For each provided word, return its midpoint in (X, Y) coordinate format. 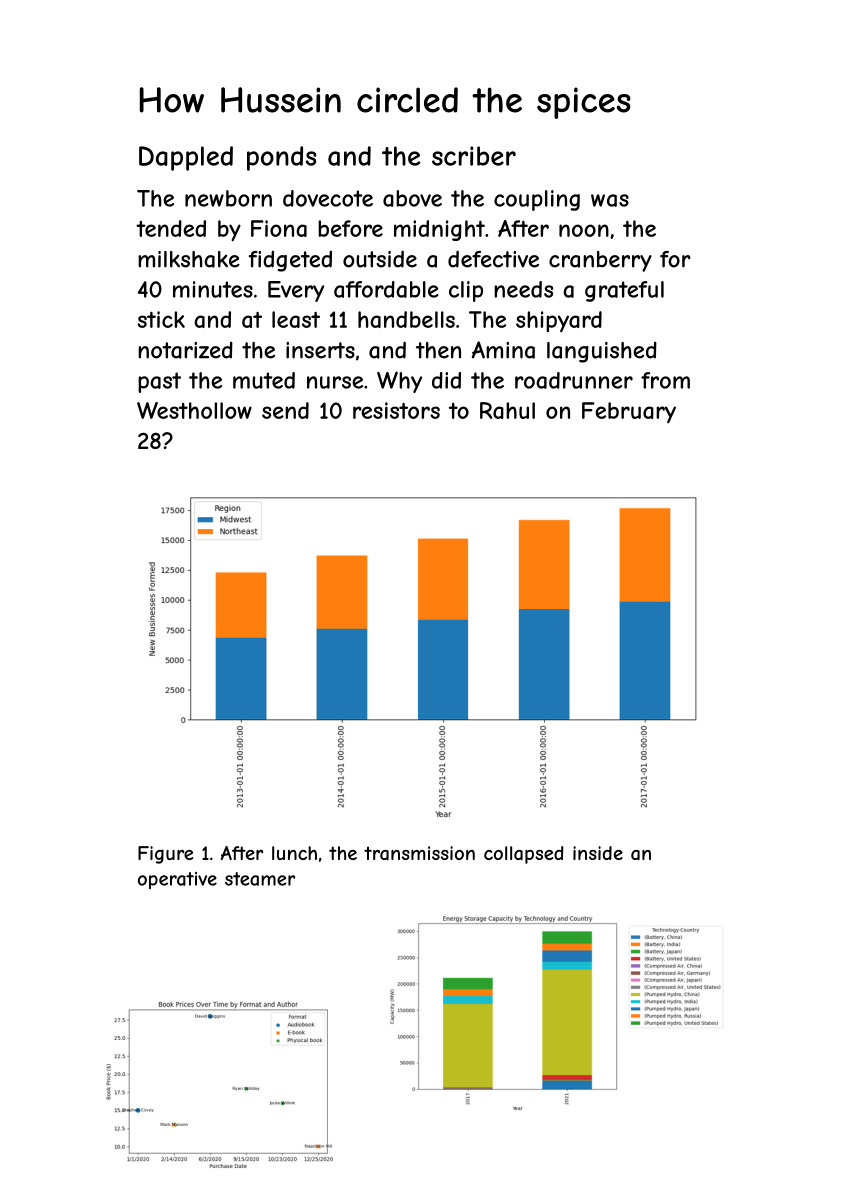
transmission (419, 853)
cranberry (600, 261)
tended (171, 228)
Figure (165, 855)
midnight (439, 230)
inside (598, 853)
